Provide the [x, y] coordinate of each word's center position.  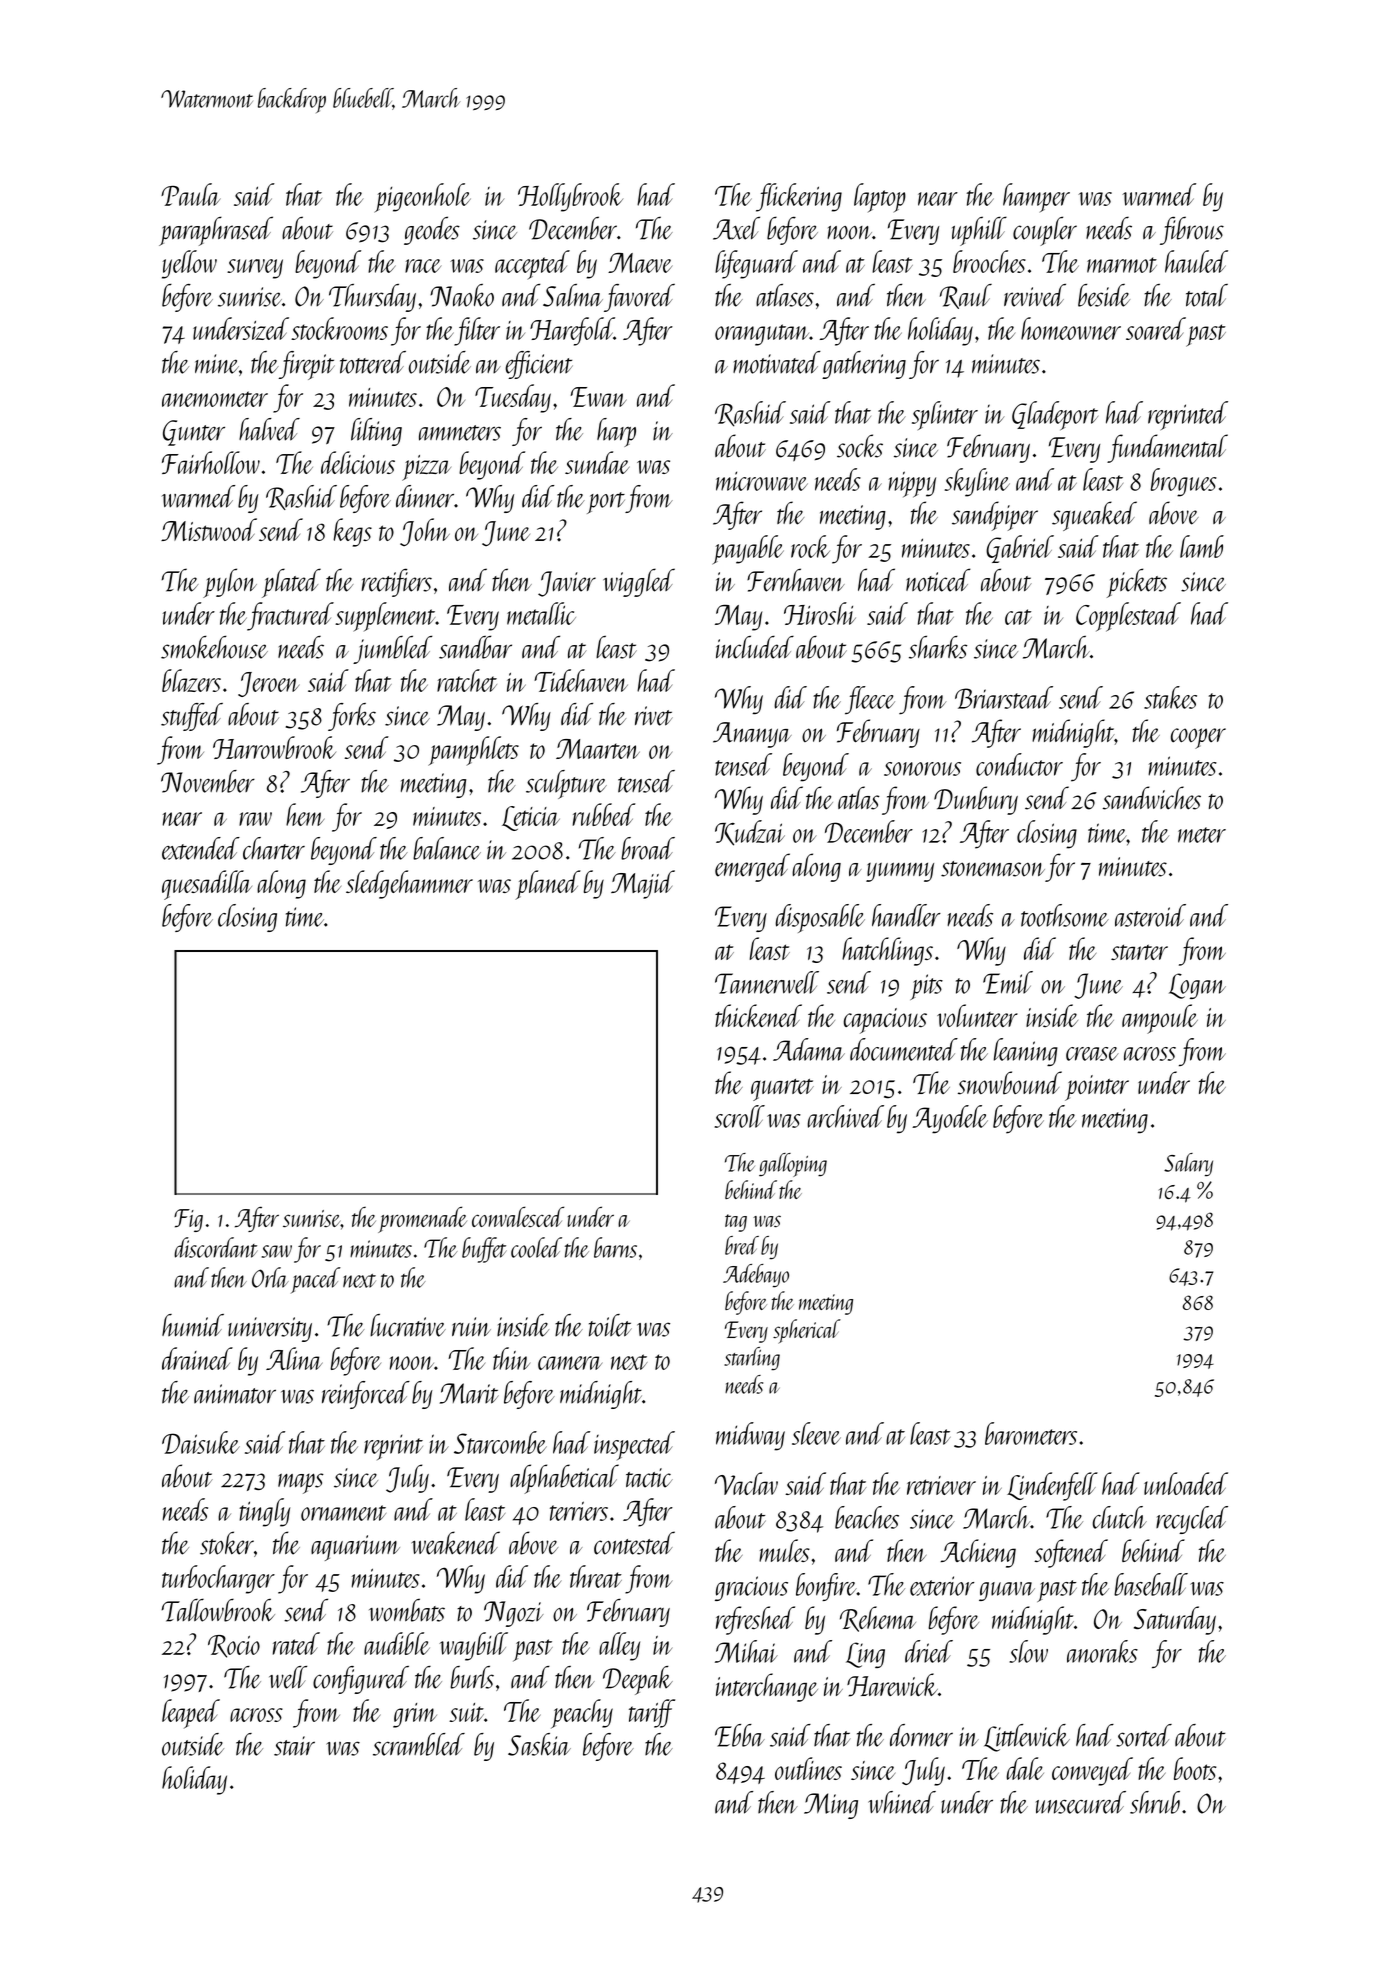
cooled [536, 1247]
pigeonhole [422, 198]
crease [1092, 1054]
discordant [216, 1247]
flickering [799, 197]
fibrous [1192, 230]
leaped [191, 1714]
